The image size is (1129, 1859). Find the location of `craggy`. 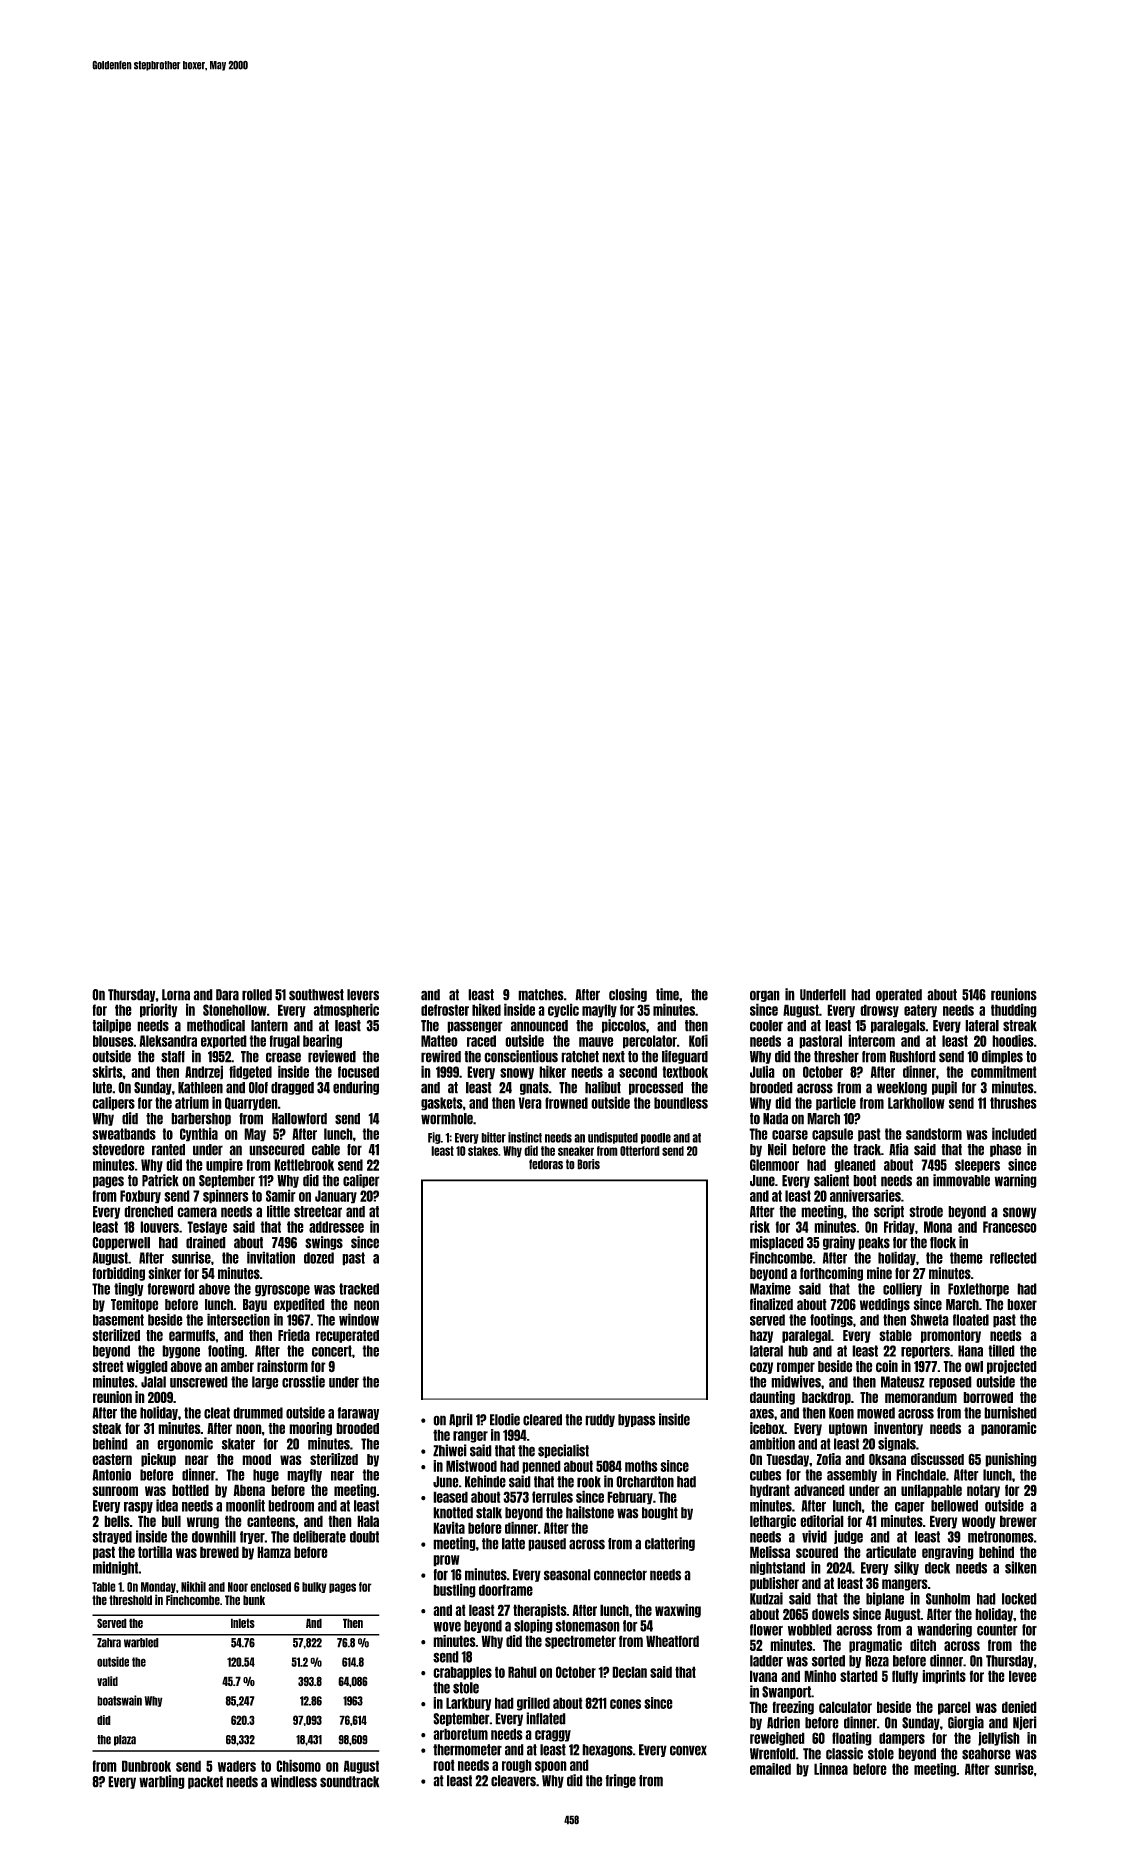

craggy is located at coordinates (553, 1736).
